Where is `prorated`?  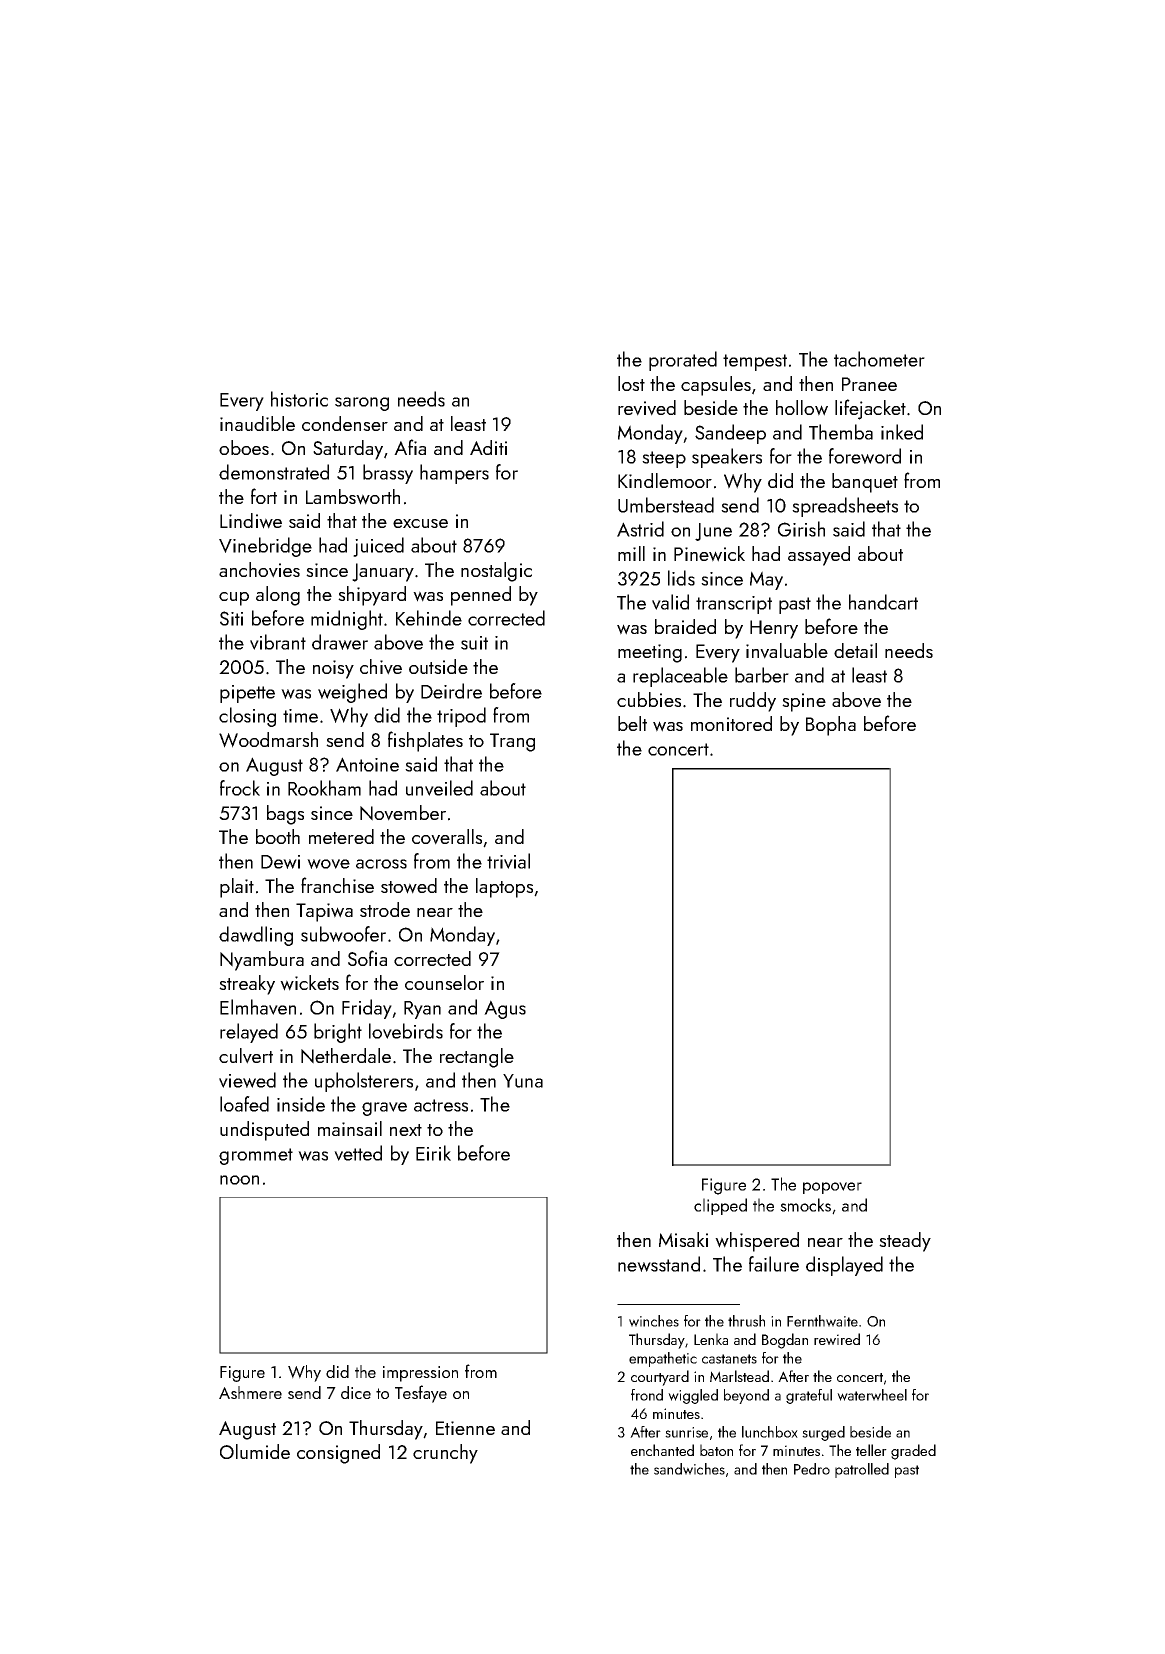
prorated is located at coordinates (683, 361).
